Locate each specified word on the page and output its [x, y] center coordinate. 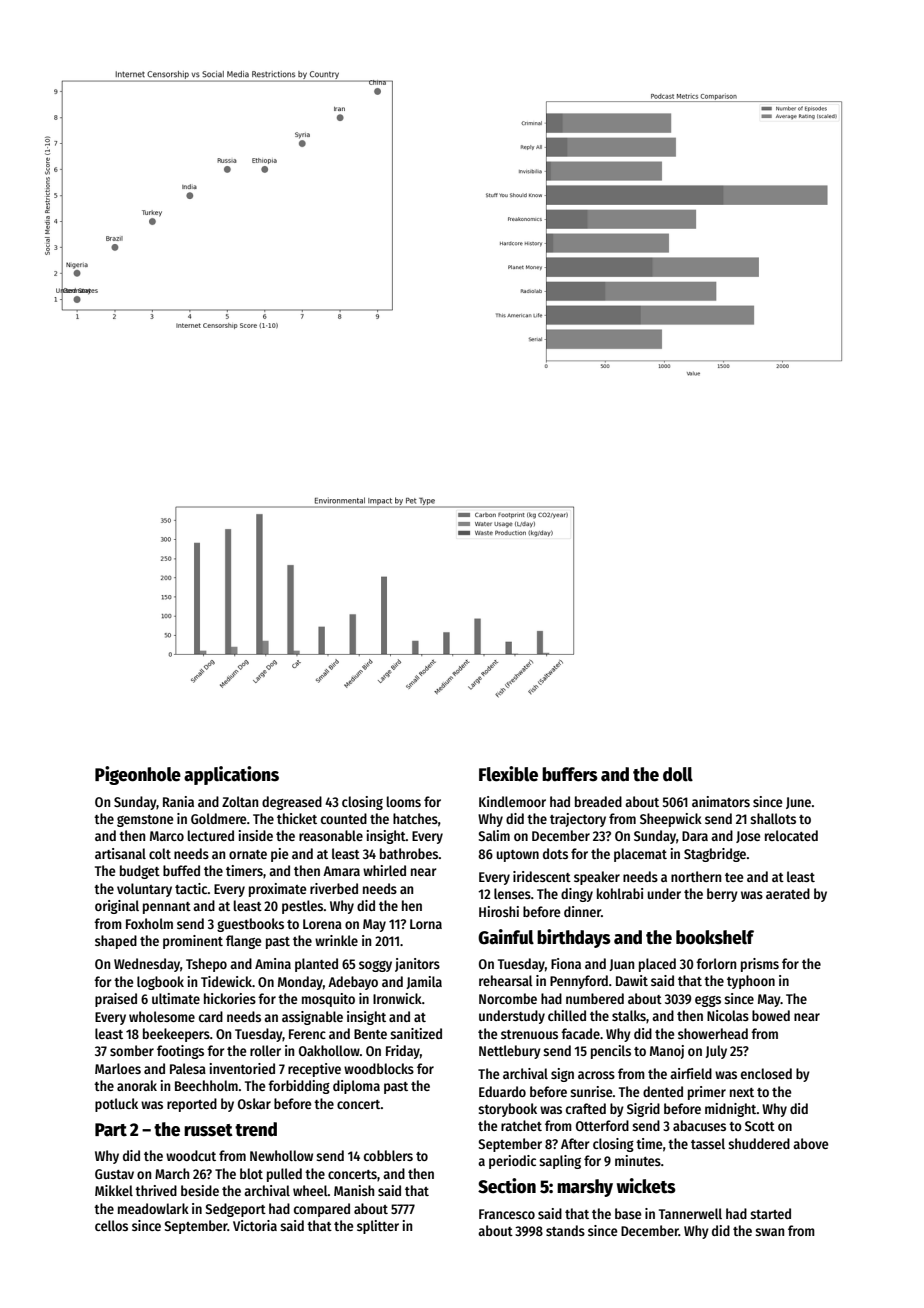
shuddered [759, 1143]
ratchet [521, 1125]
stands [565, 1230]
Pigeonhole [138, 775]
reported [192, 1105]
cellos [111, 1225]
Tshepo [206, 965]
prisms [760, 965]
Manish [354, 1190]
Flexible [508, 774]
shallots [773, 818]
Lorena [322, 924]
